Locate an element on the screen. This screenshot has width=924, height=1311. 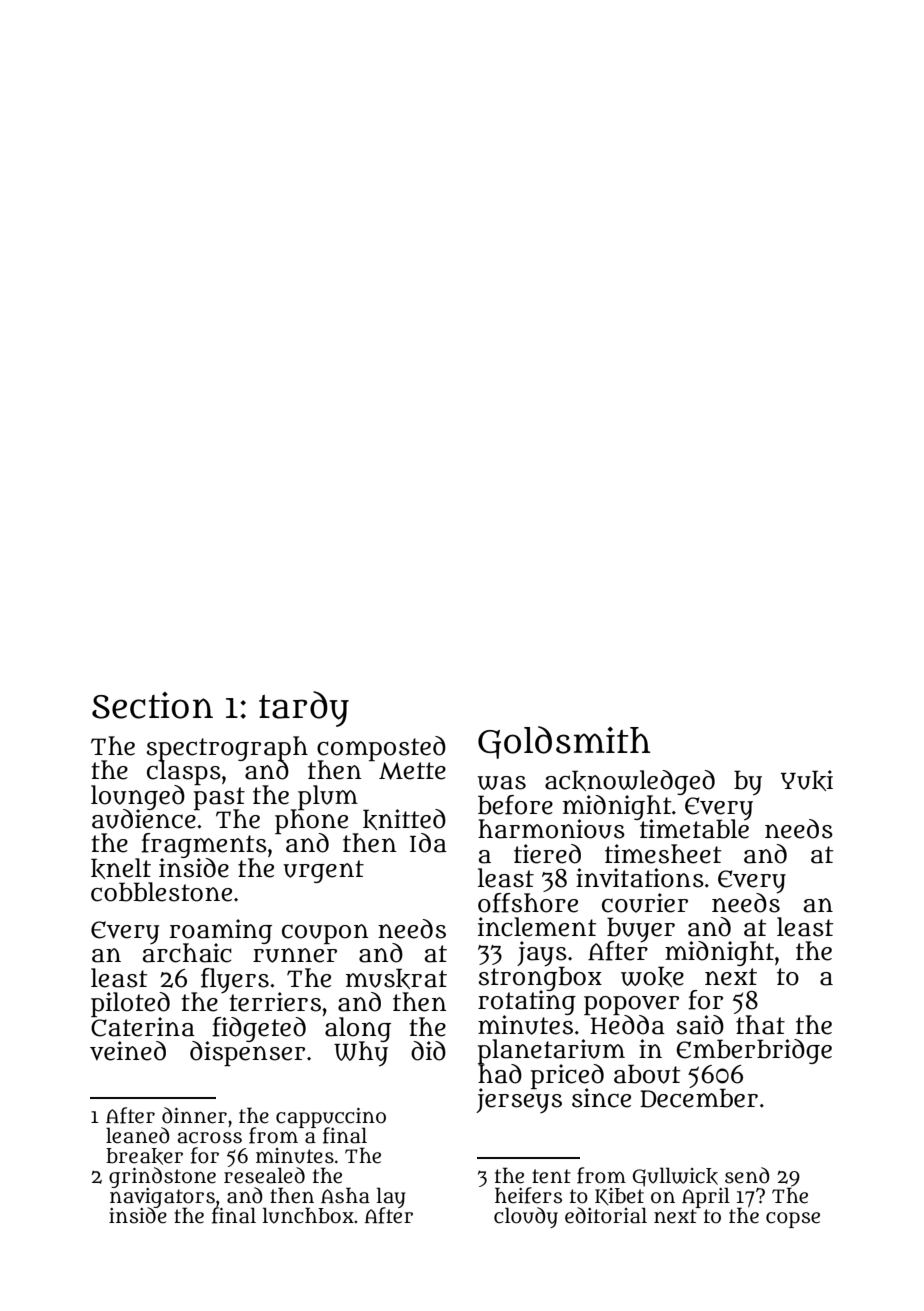
clasps is located at coordinates (184, 773).
